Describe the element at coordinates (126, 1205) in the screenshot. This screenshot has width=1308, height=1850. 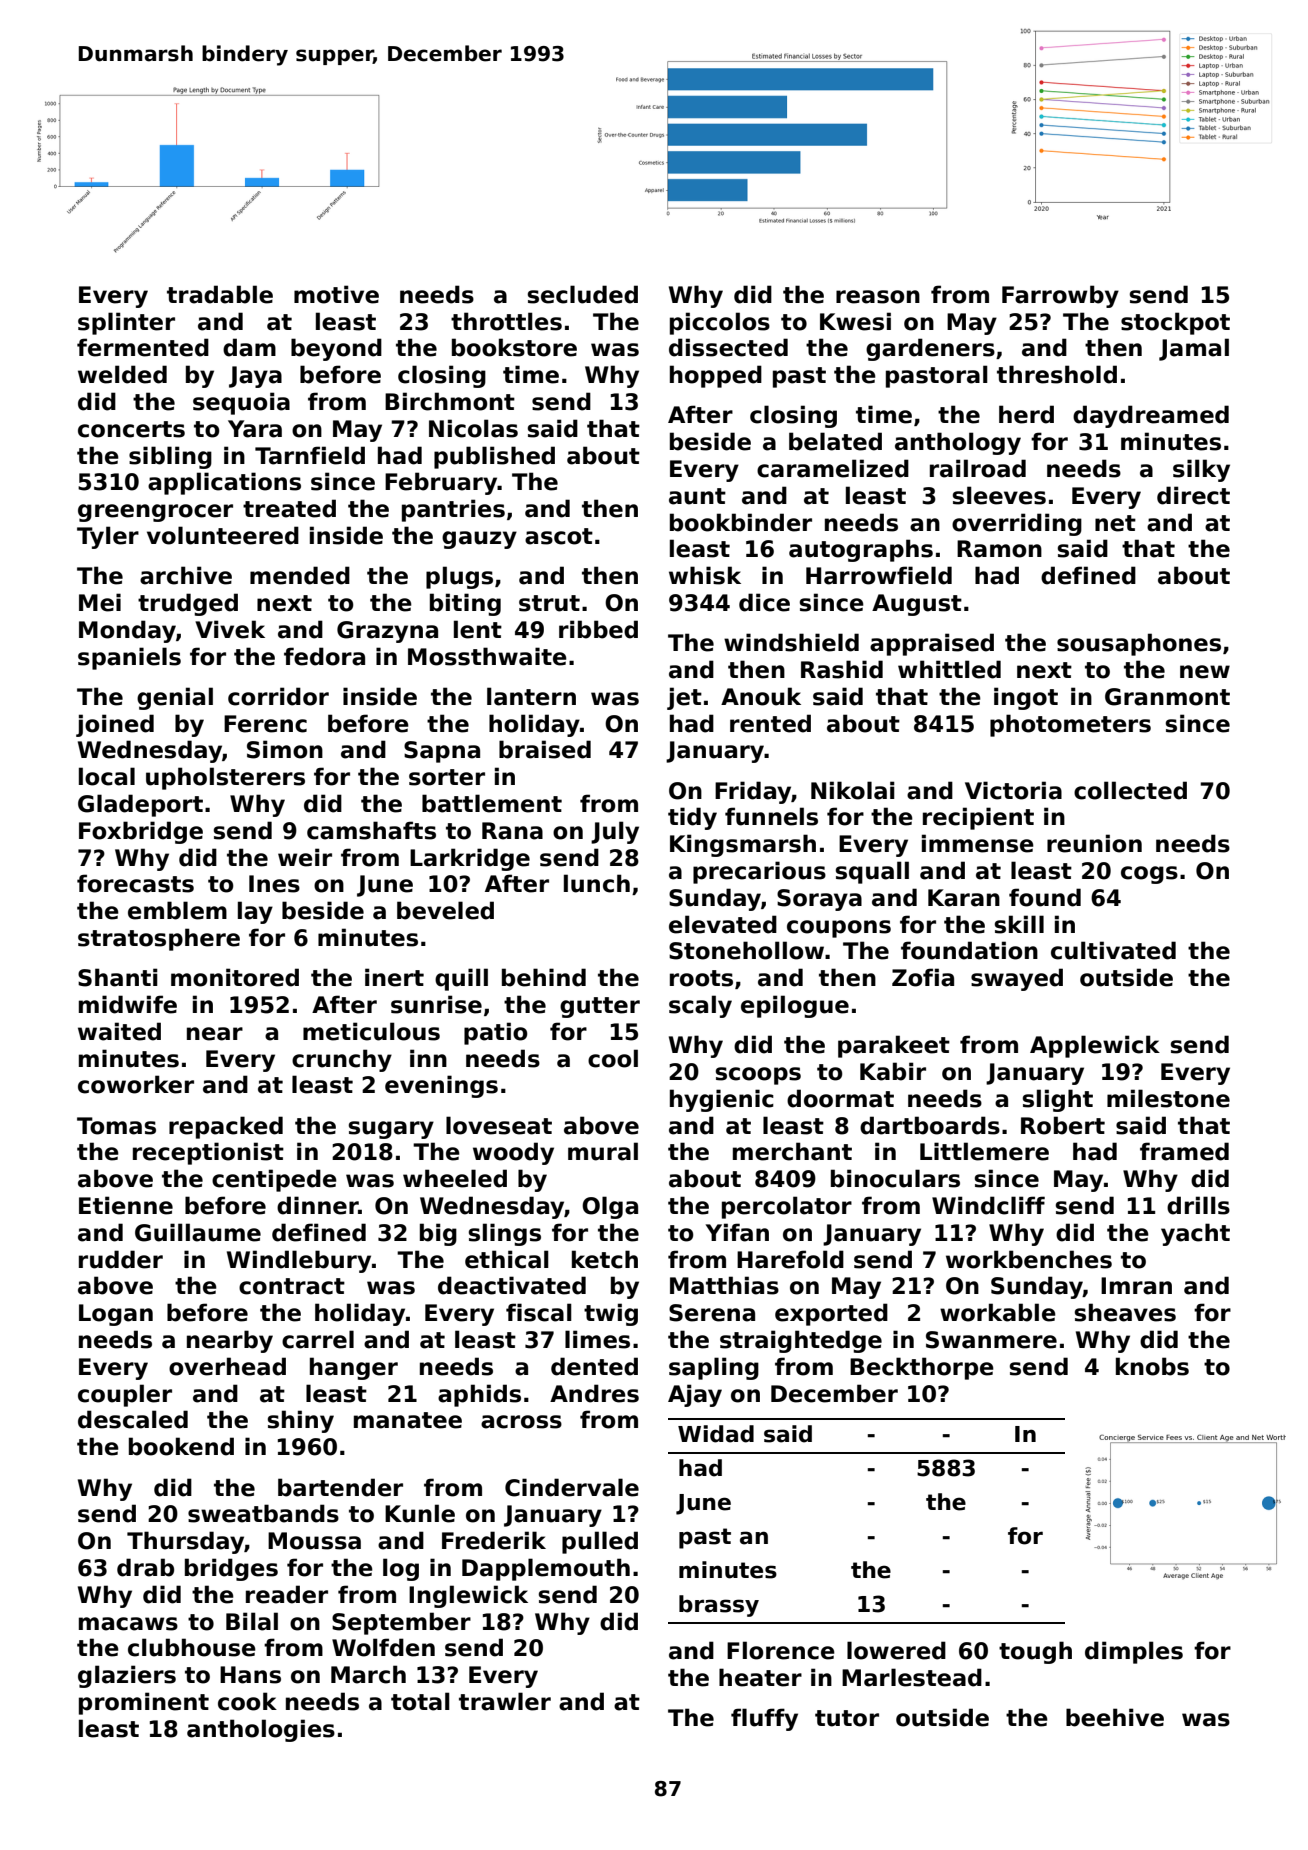
I see `Etienne` at that location.
